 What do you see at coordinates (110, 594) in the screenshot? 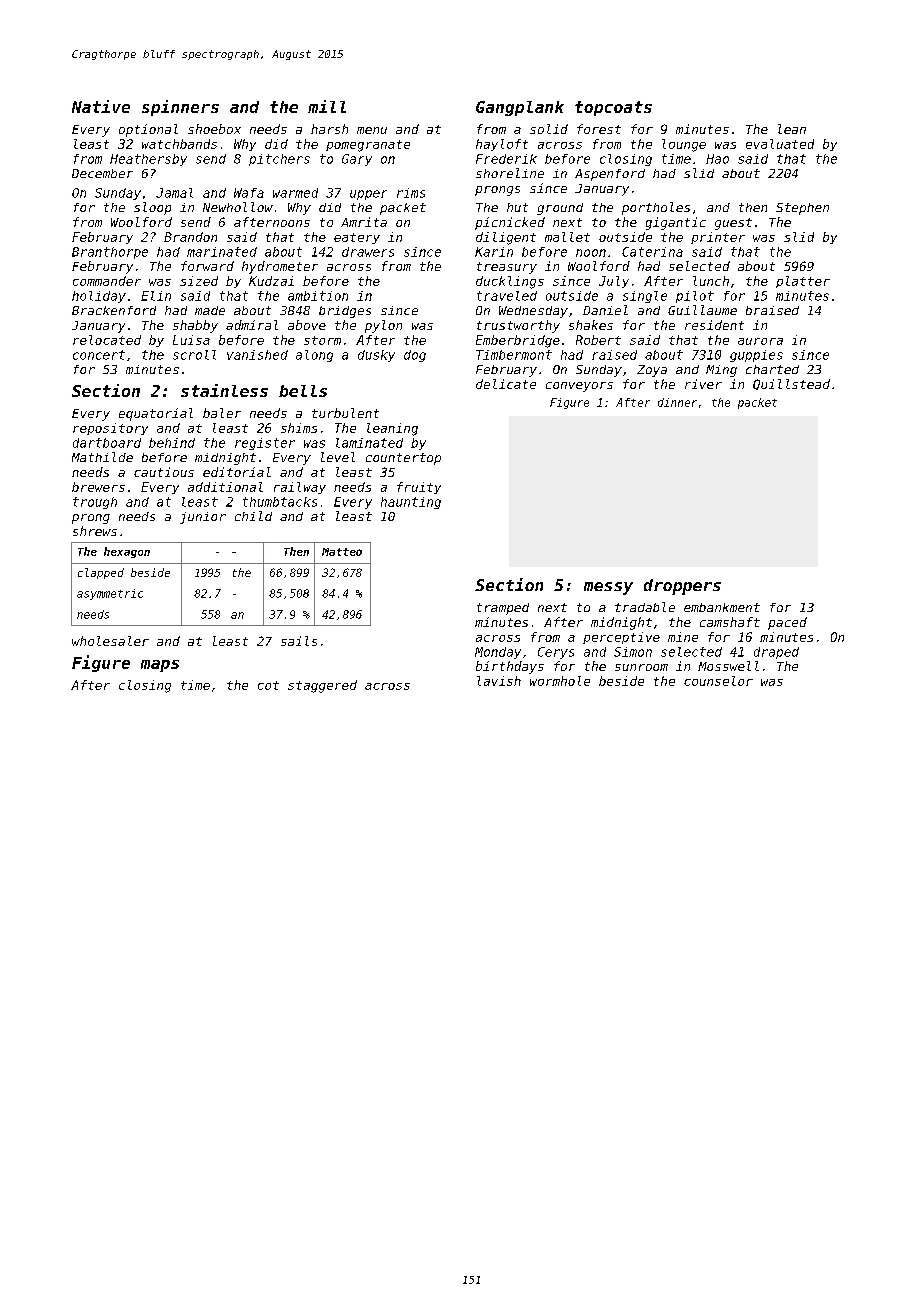
I see `asymmetric` at bounding box center [110, 594].
